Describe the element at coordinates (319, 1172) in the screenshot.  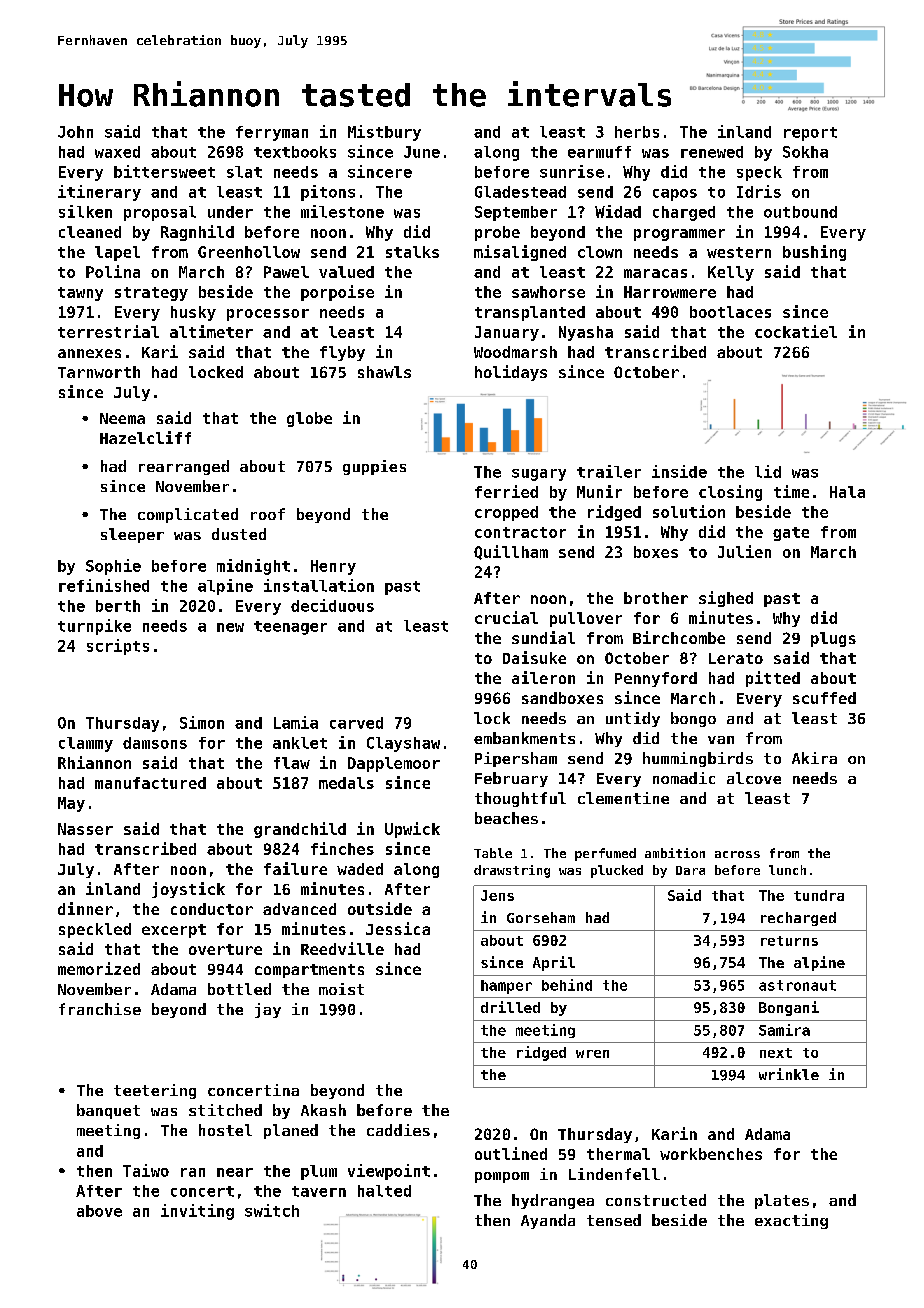
I see `plum` at that location.
